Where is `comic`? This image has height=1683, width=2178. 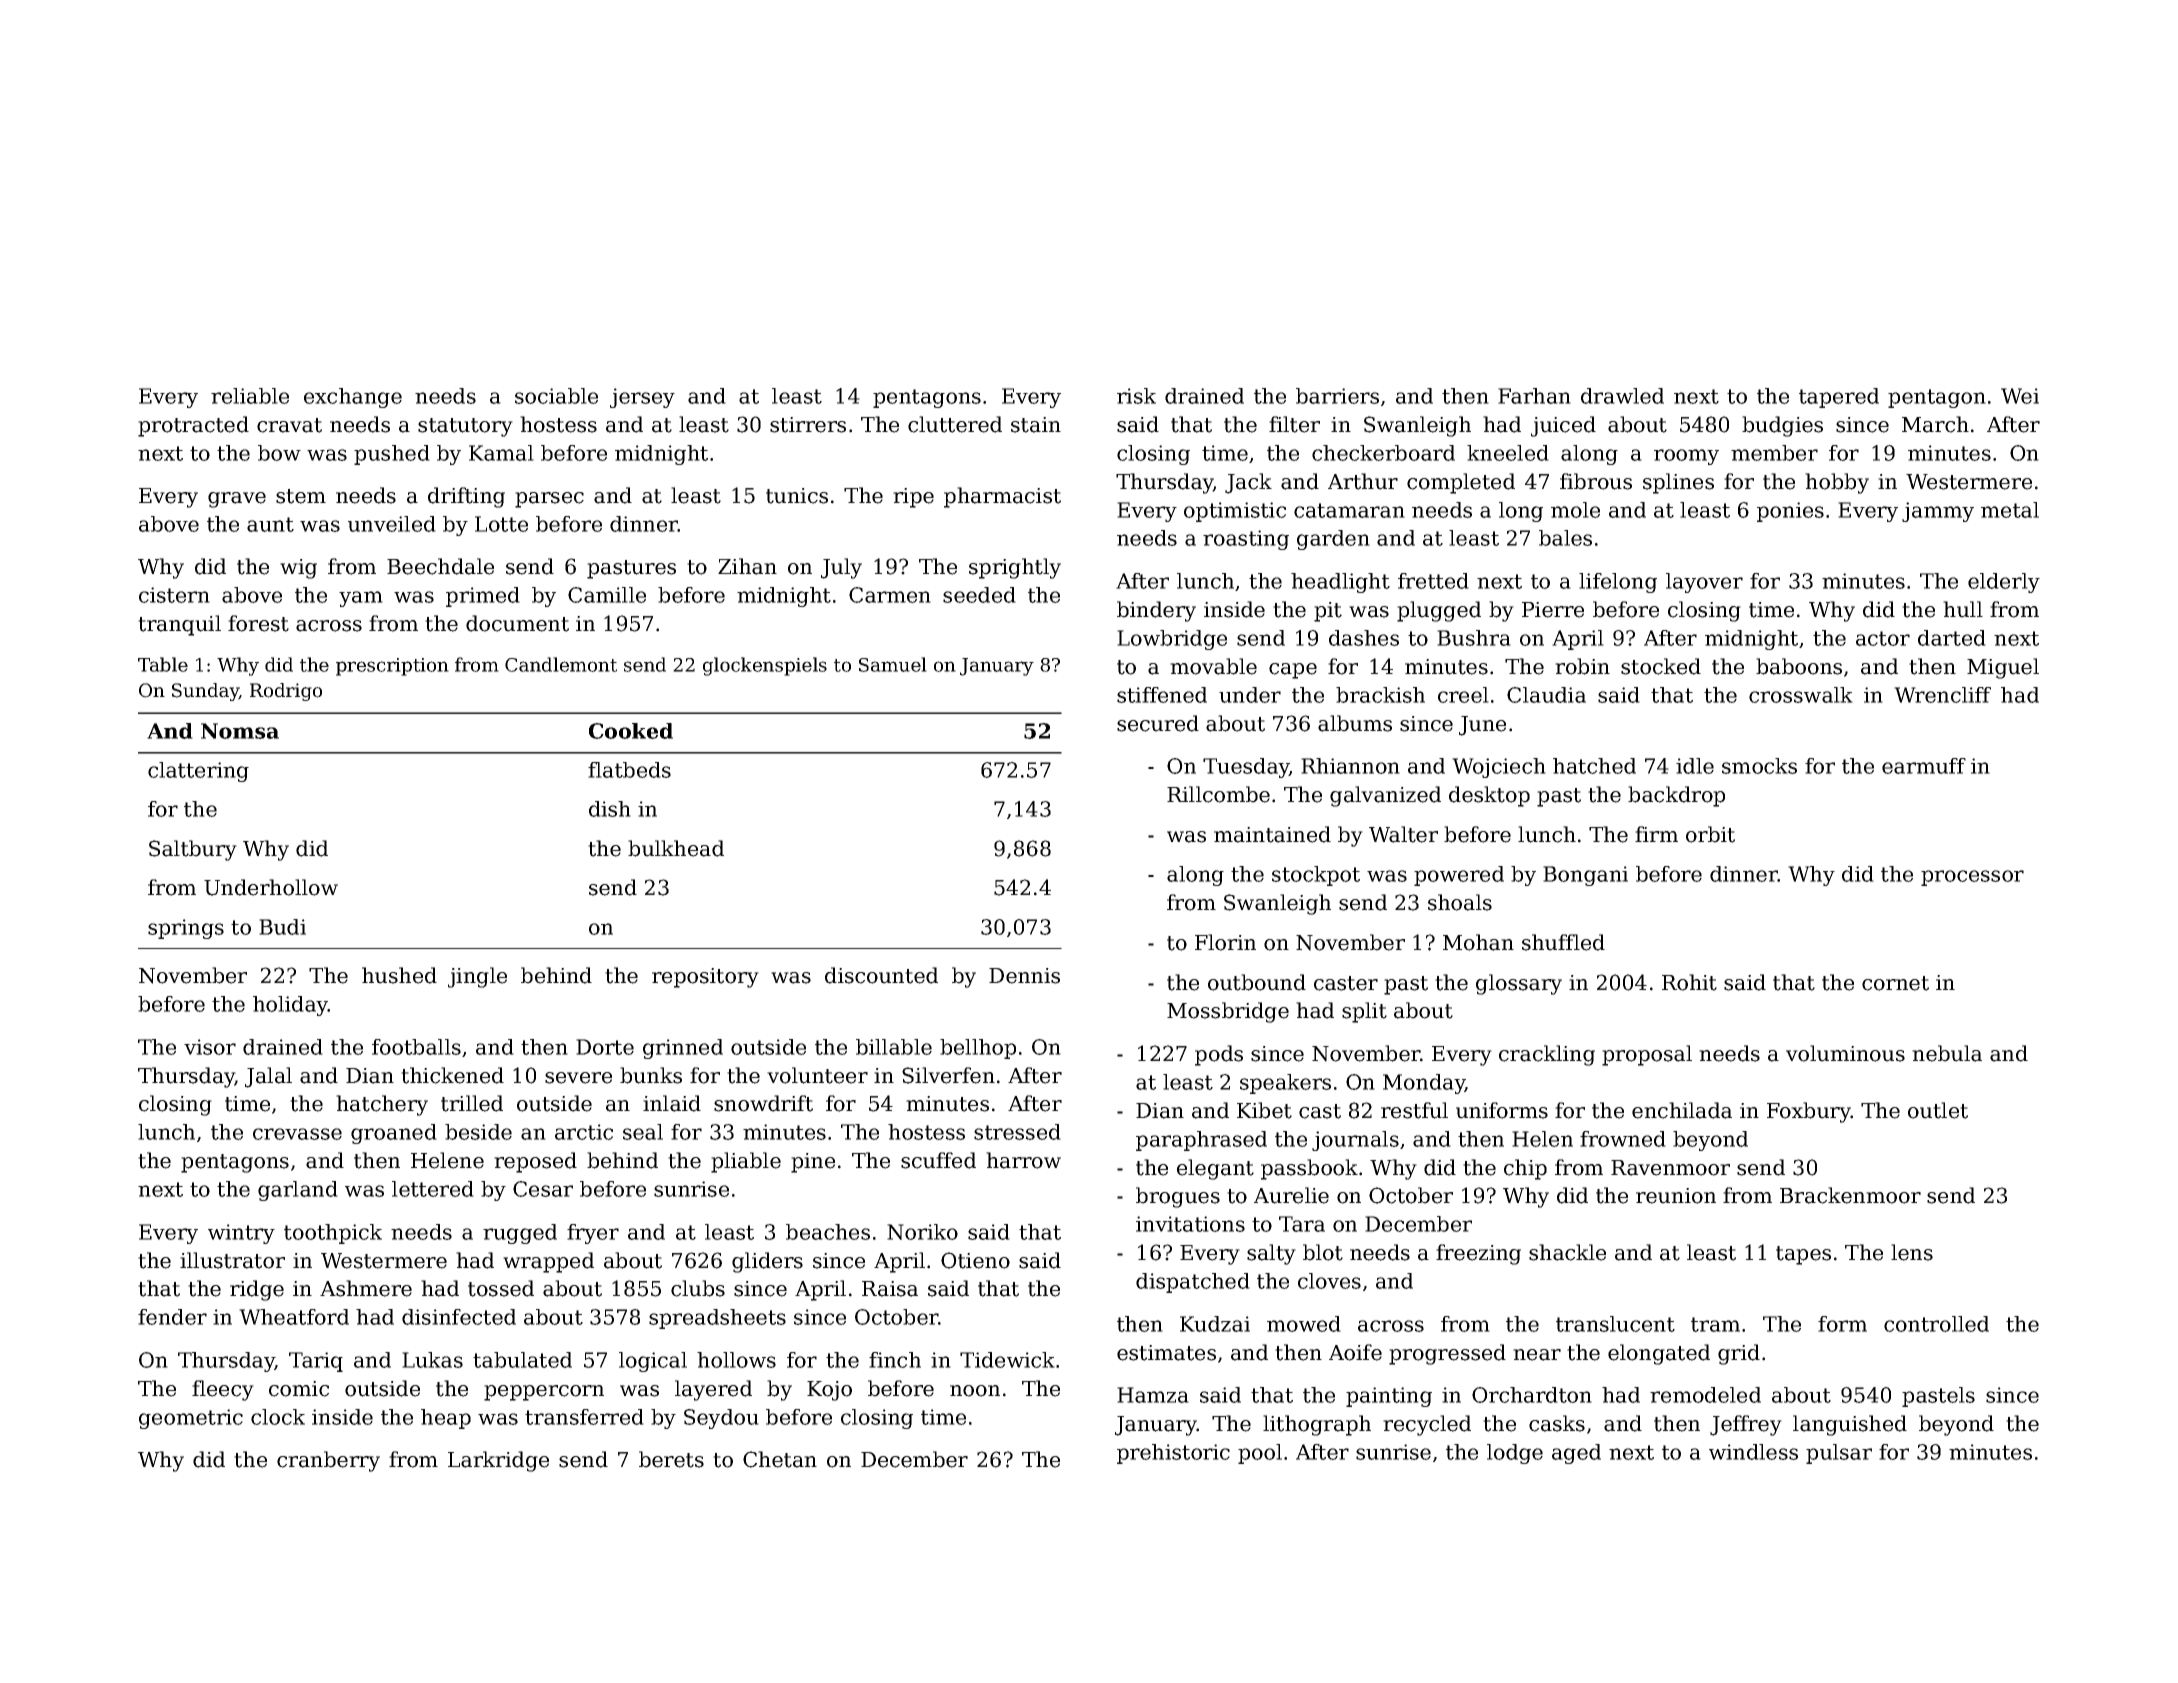
comic is located at coordinates (299, 1389).
